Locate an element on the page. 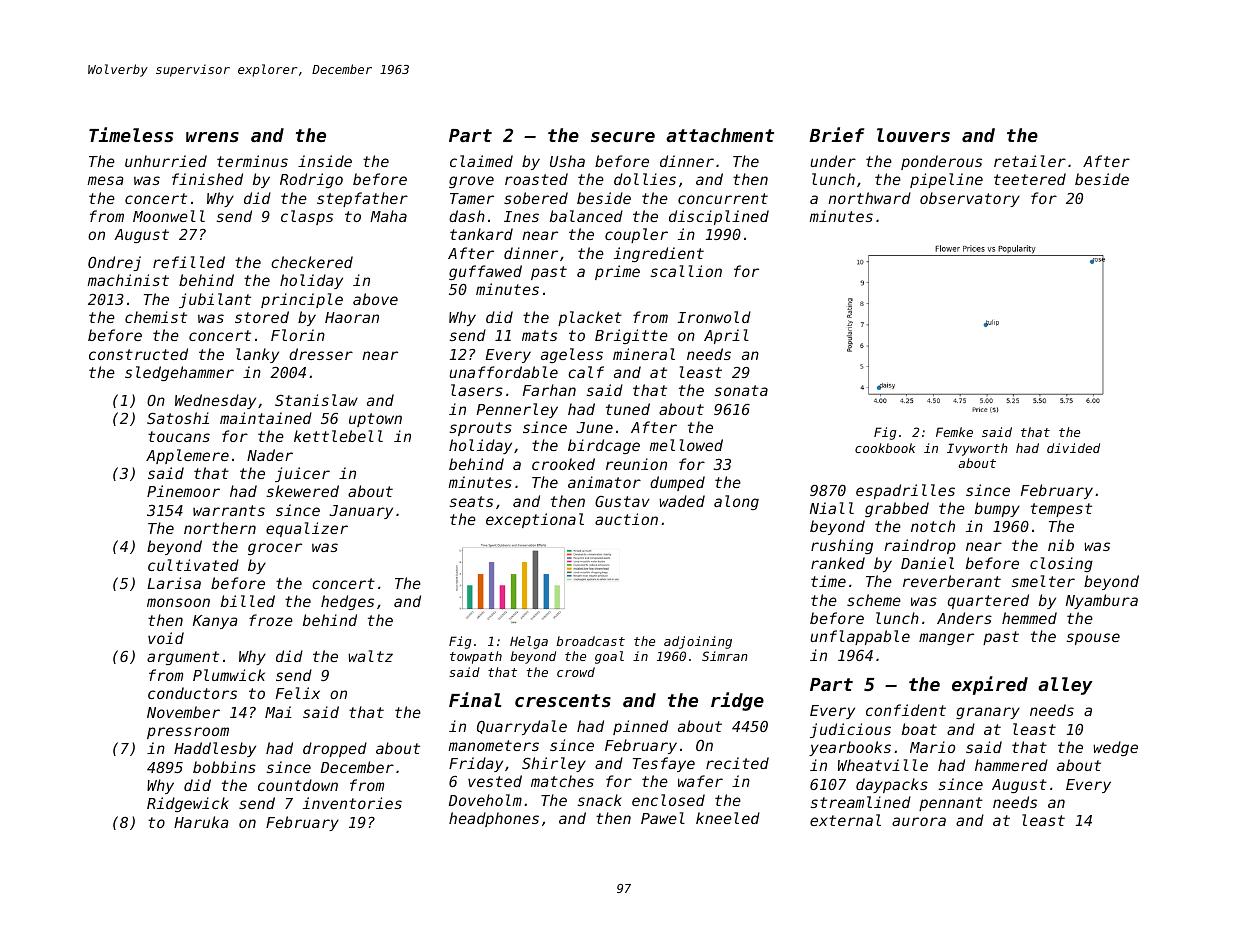  exceptional is located at coordinates (535, 520).
